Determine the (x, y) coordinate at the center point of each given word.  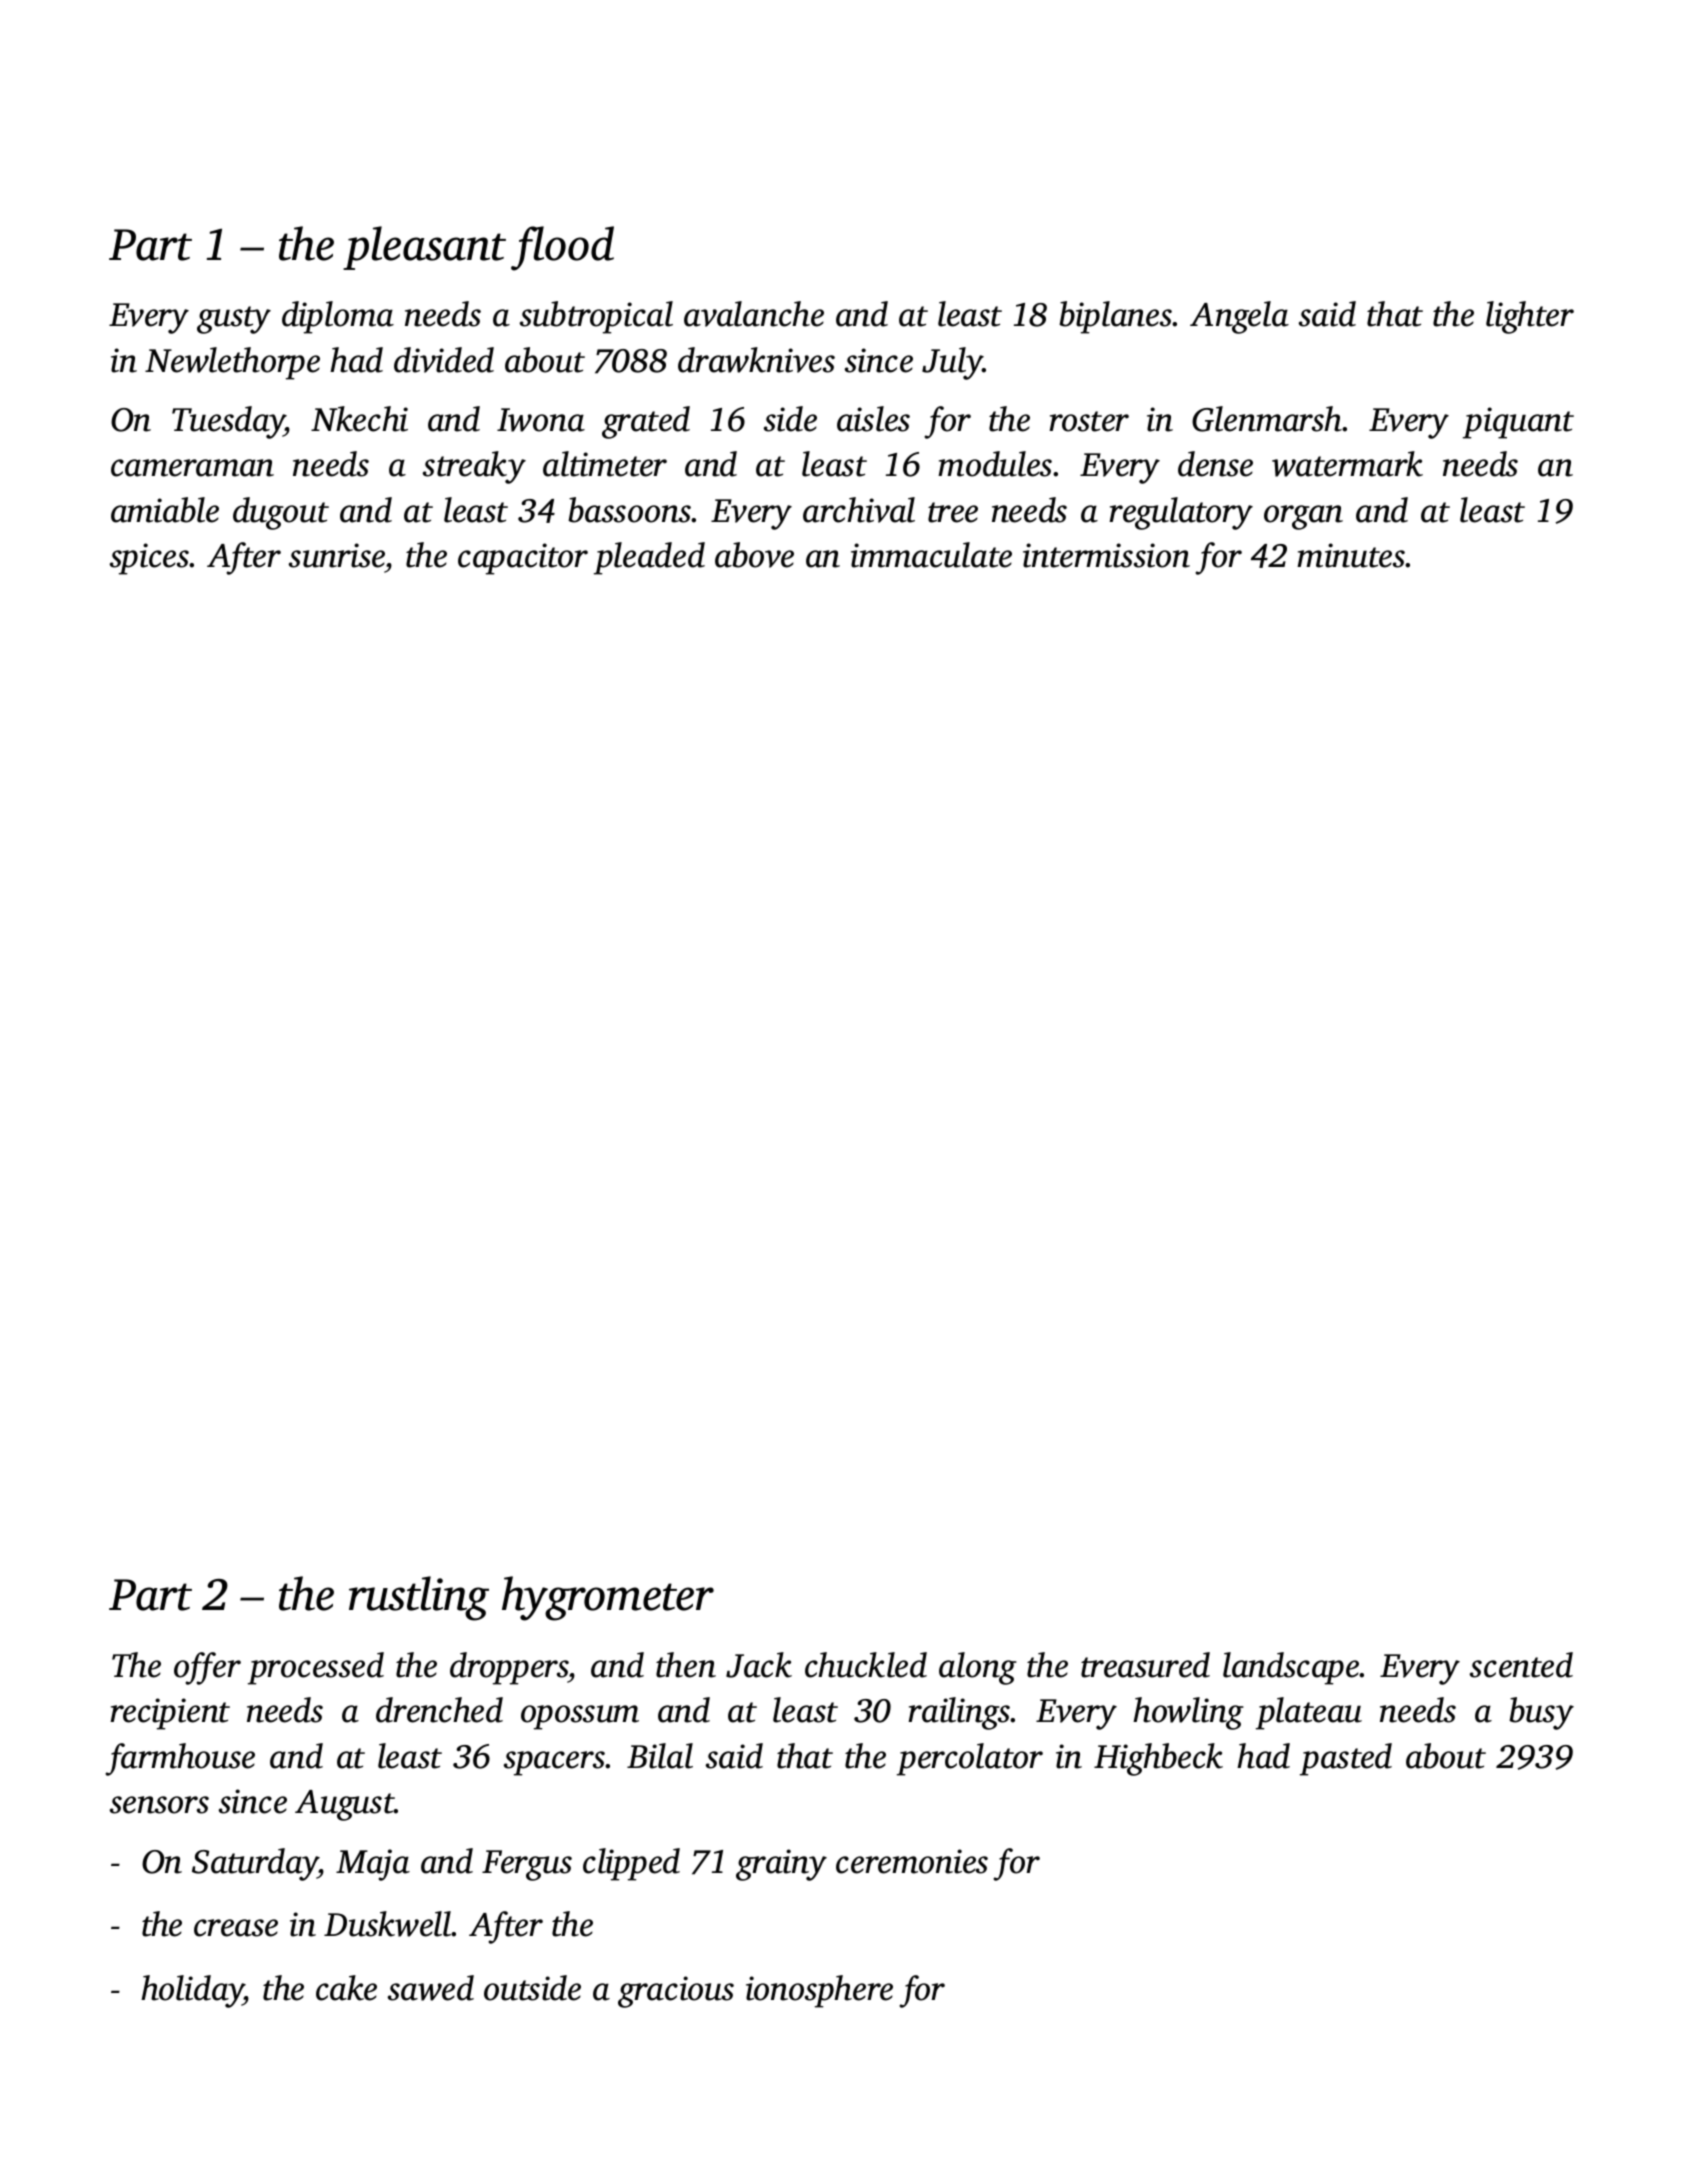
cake (346, 1988)
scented (1521, 1665)
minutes (1351, 555)
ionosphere (819, 1991)
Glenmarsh (1267, 419)
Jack (759, 1665)
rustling (419, 1598)
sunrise (337, 555)
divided (444, 360)
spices (150, 559)
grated (646, 422)
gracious (676, 1992)
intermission (1106, 555)
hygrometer (608, 1598)
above (754, 555)
